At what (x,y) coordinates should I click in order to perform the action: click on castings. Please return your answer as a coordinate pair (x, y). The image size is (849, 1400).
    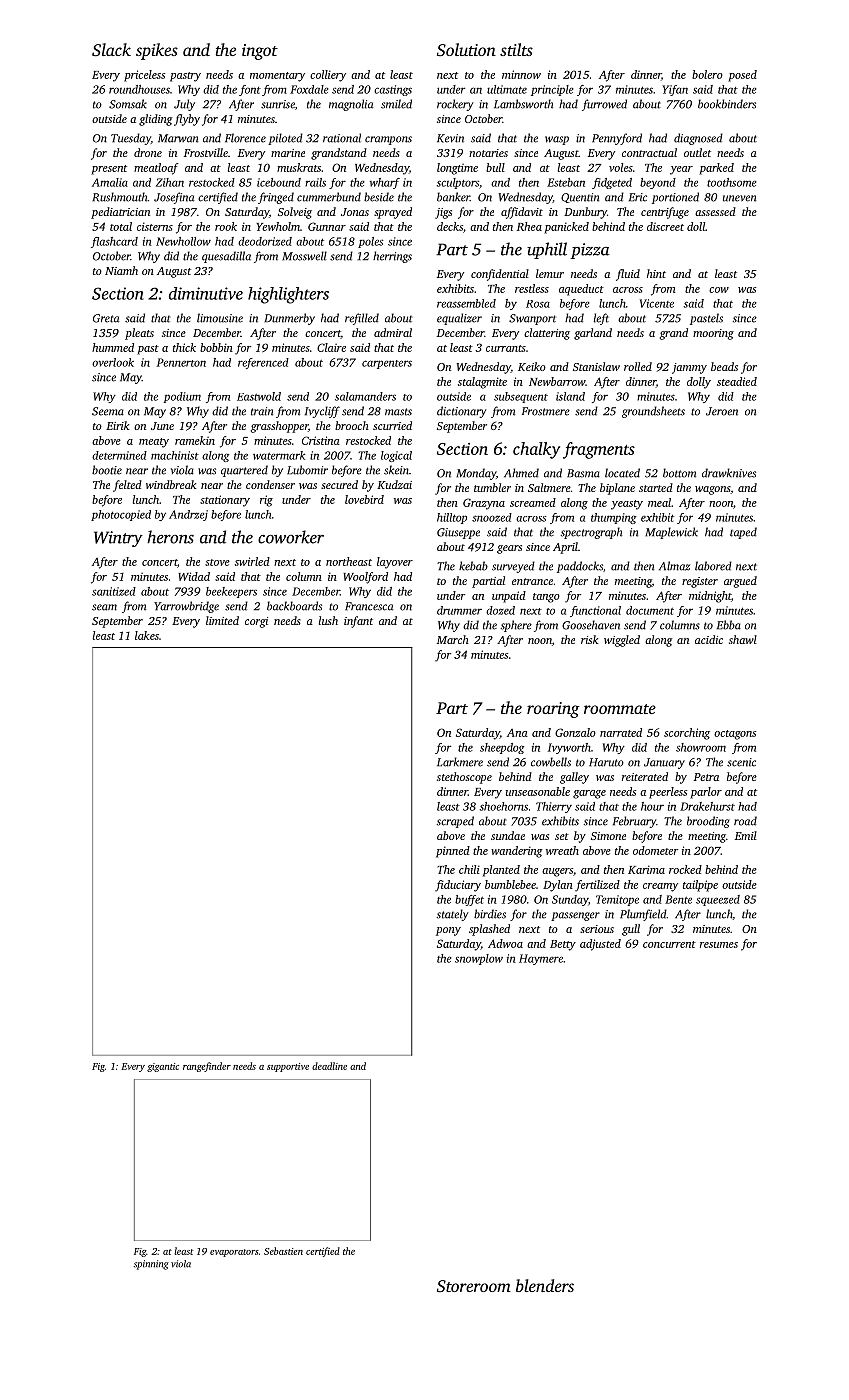
    Looking at the image, I should click on (393, 90).
